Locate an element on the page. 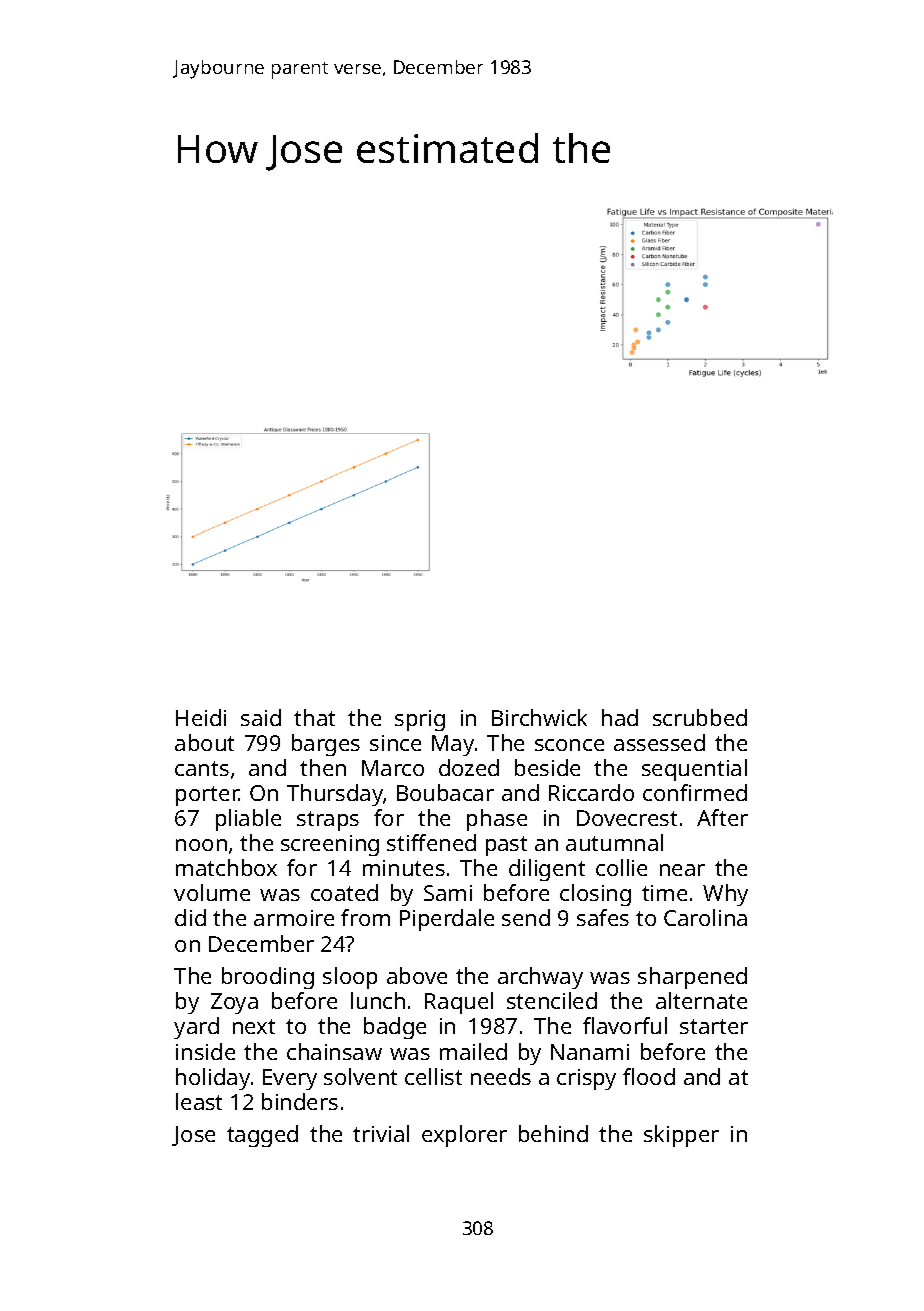 This document has height=1311, width=924. sequential is located at coordinates (694, 770).
